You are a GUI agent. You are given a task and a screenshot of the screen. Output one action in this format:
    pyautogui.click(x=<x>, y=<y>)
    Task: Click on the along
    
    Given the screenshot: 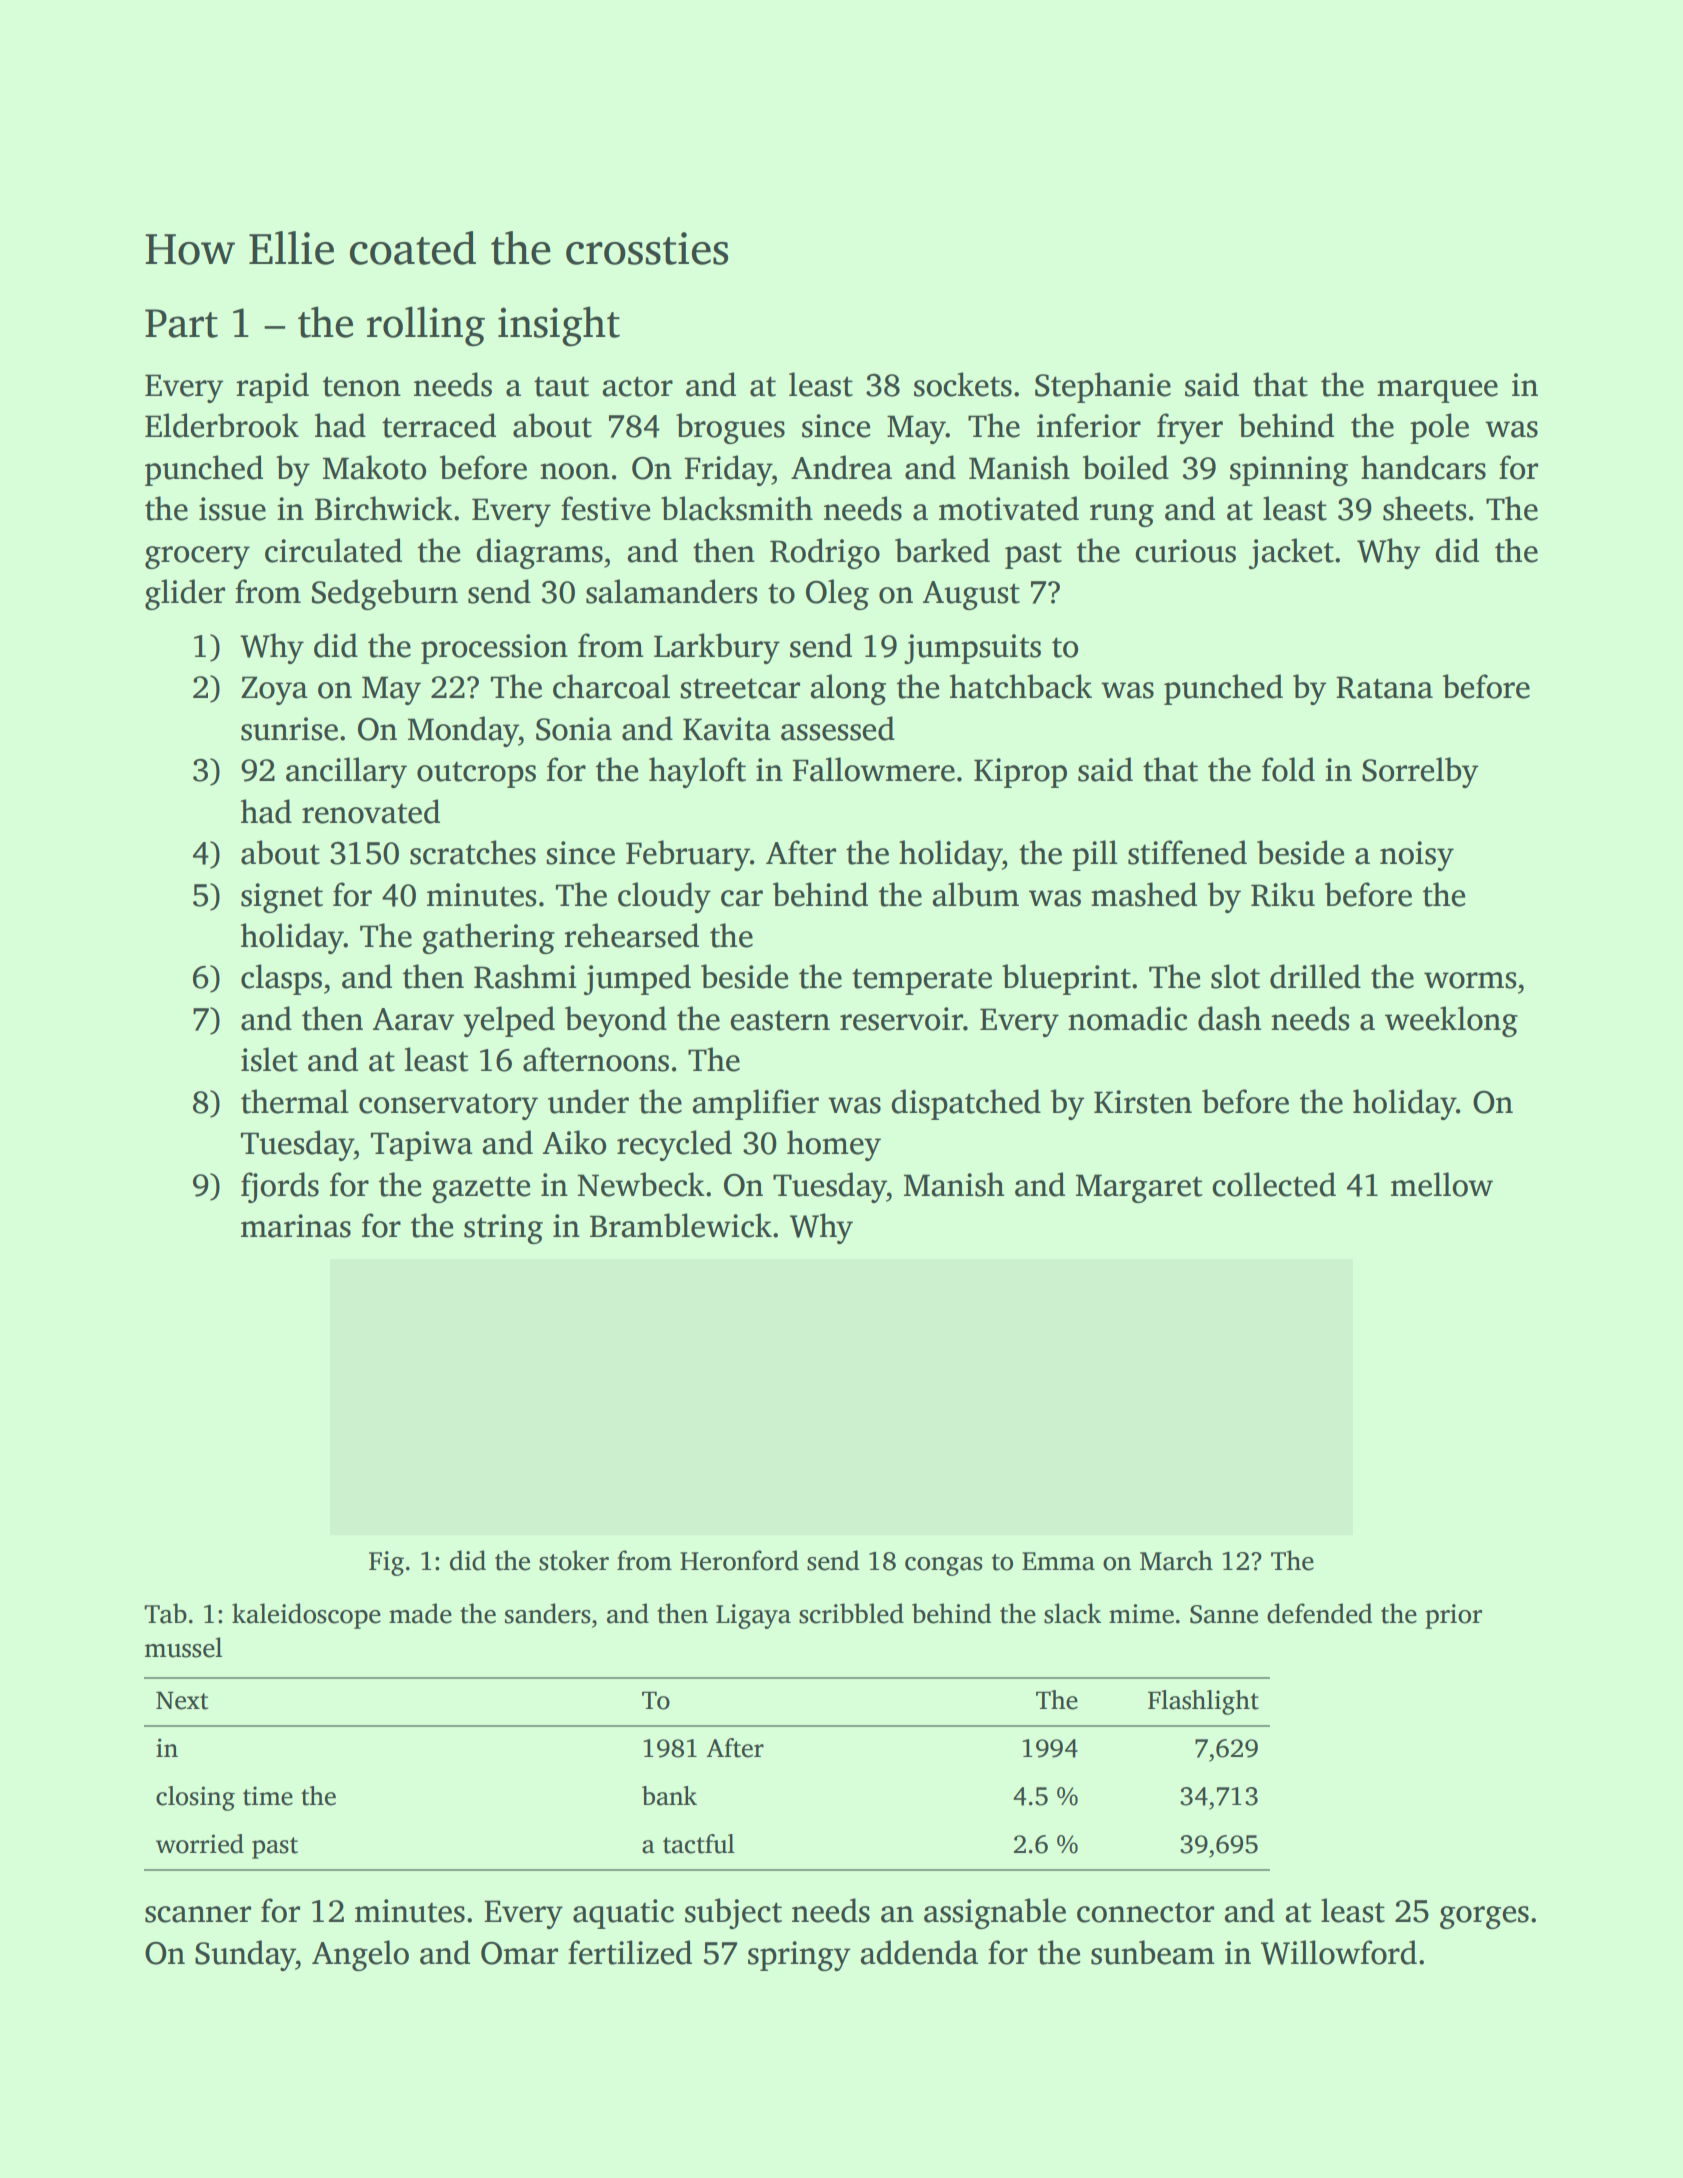 What is the action you would take?
    pyautogui.click(x=848, y=689)
